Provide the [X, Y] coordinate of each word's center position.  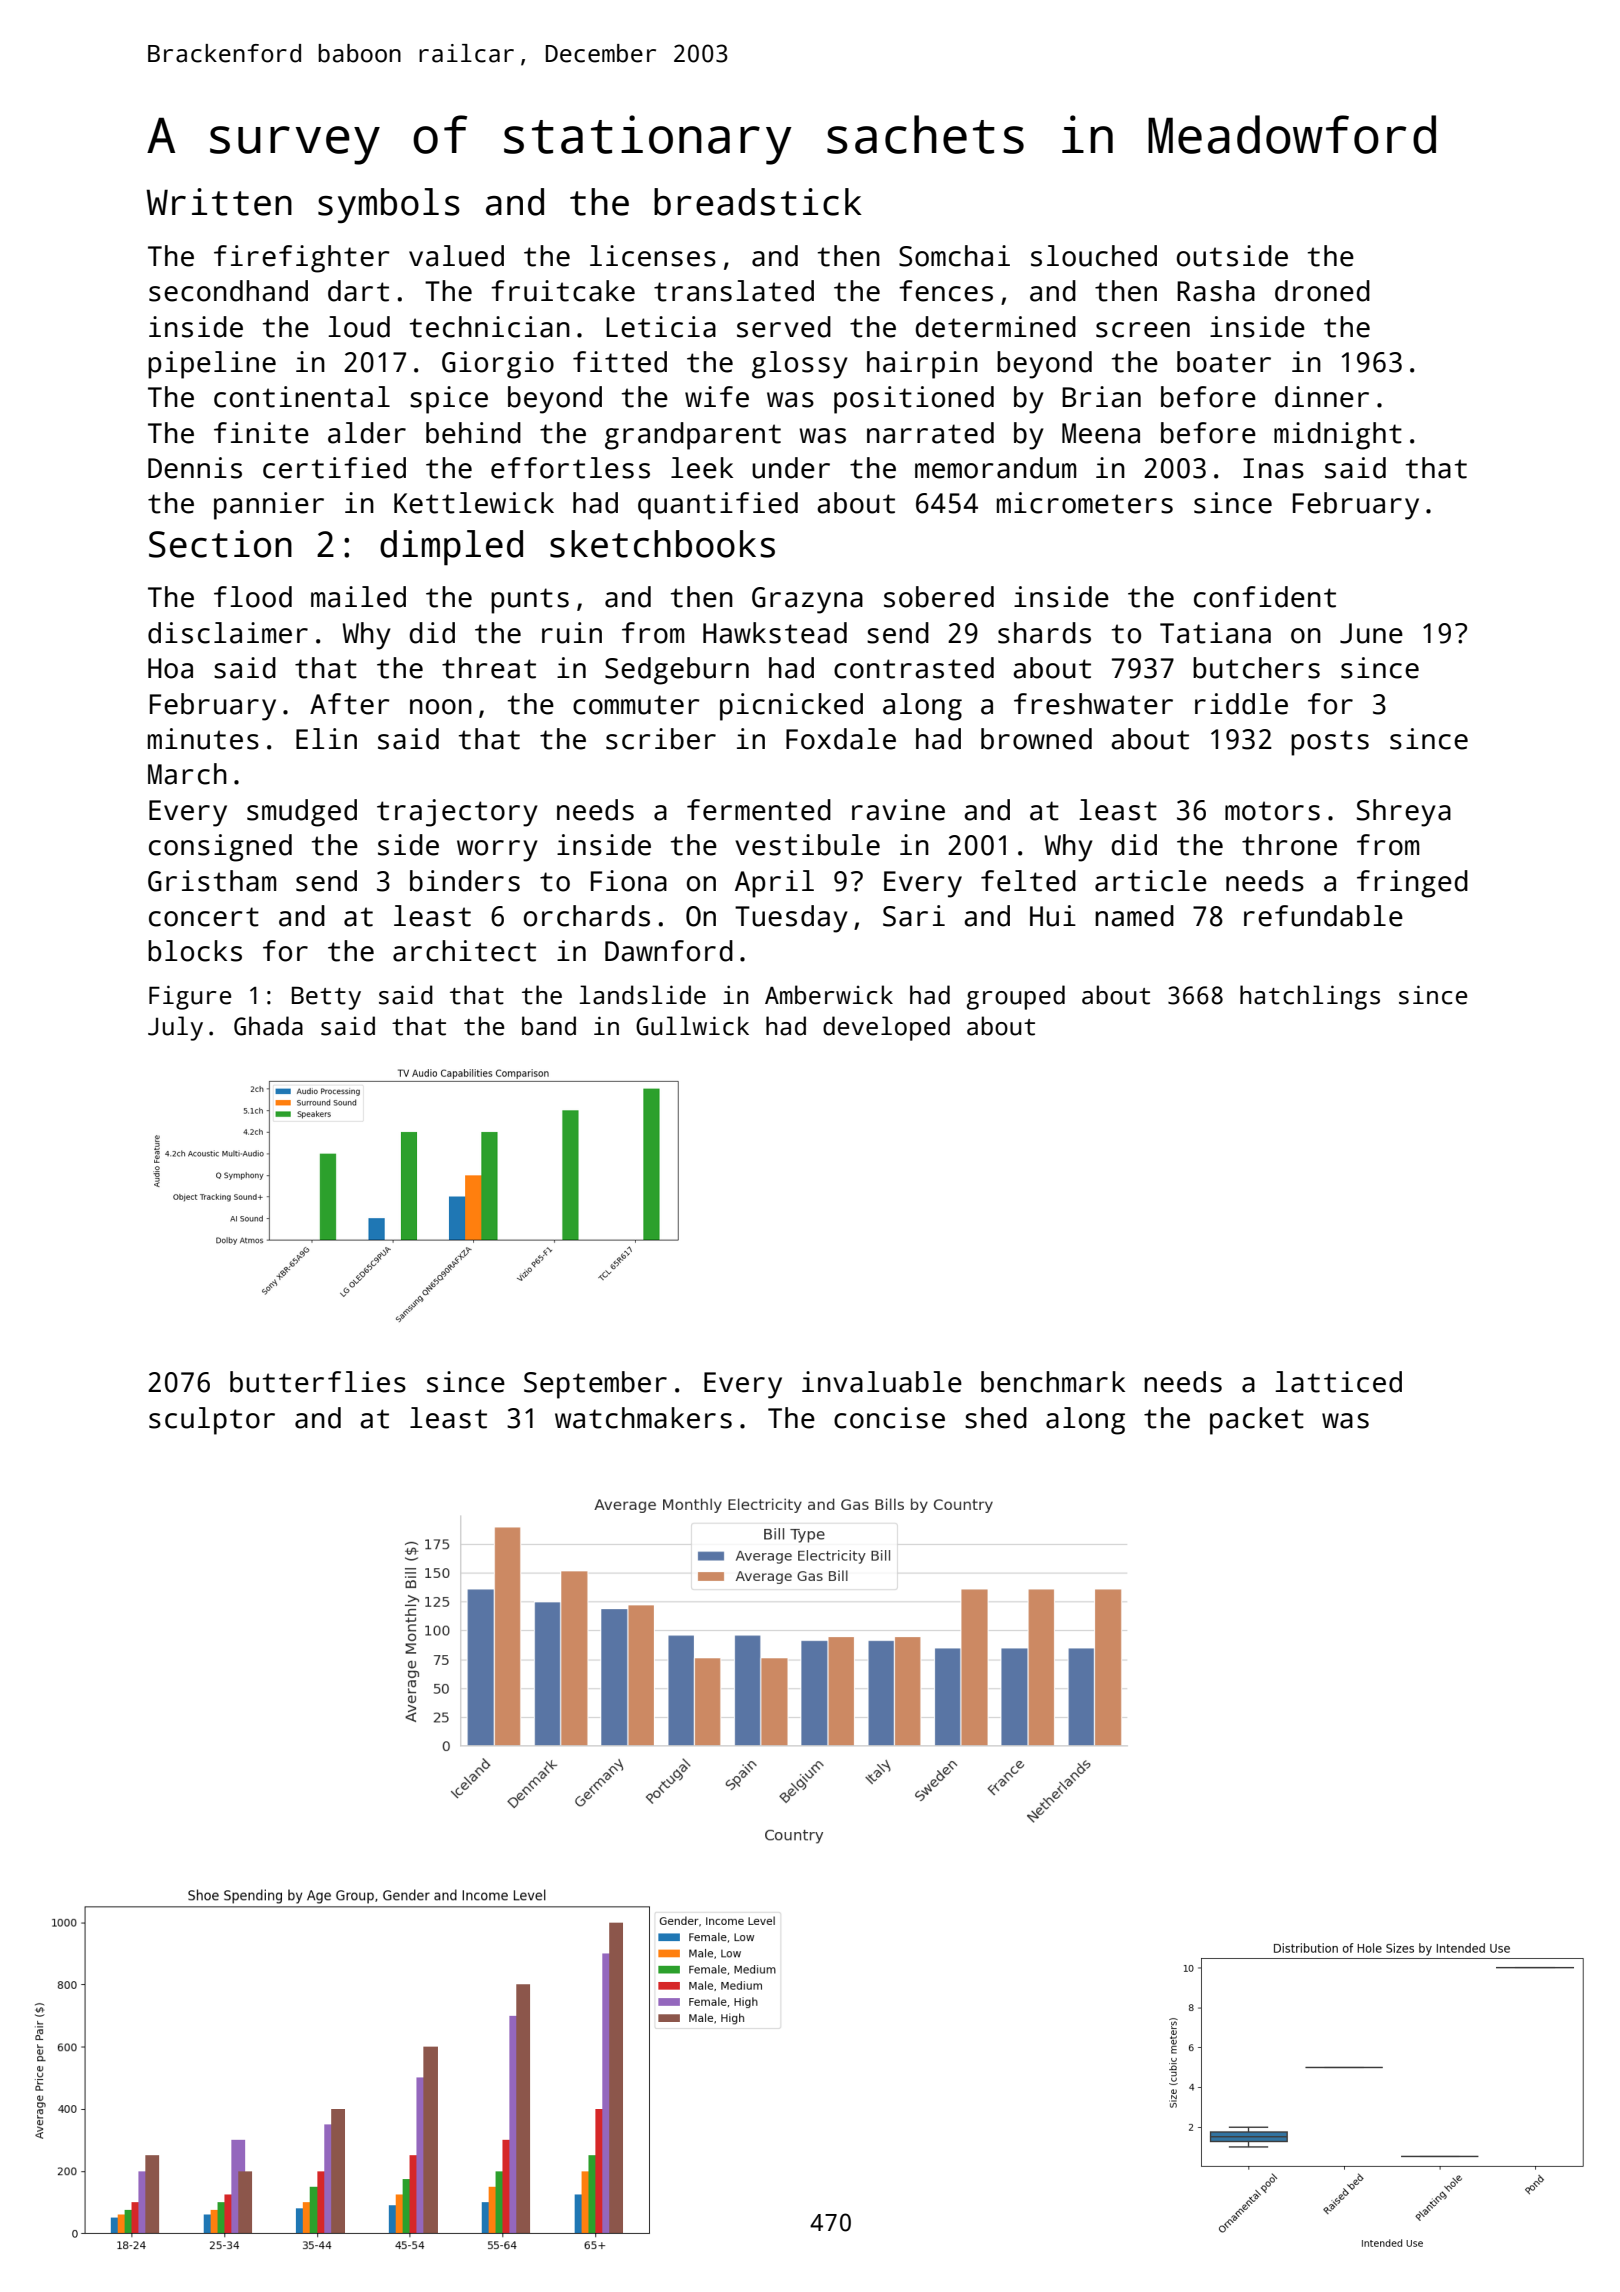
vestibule [807, 845]
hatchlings [1310, 997]
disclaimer [228, 633]
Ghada [268, 1026]
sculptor [212, 1421]
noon [441, 707]
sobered [939, 597]
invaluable [882, 1382]
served [784, 327]
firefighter [302, 259]
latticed [1338, 1382]
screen [1143, 330]
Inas [1273, 468]
